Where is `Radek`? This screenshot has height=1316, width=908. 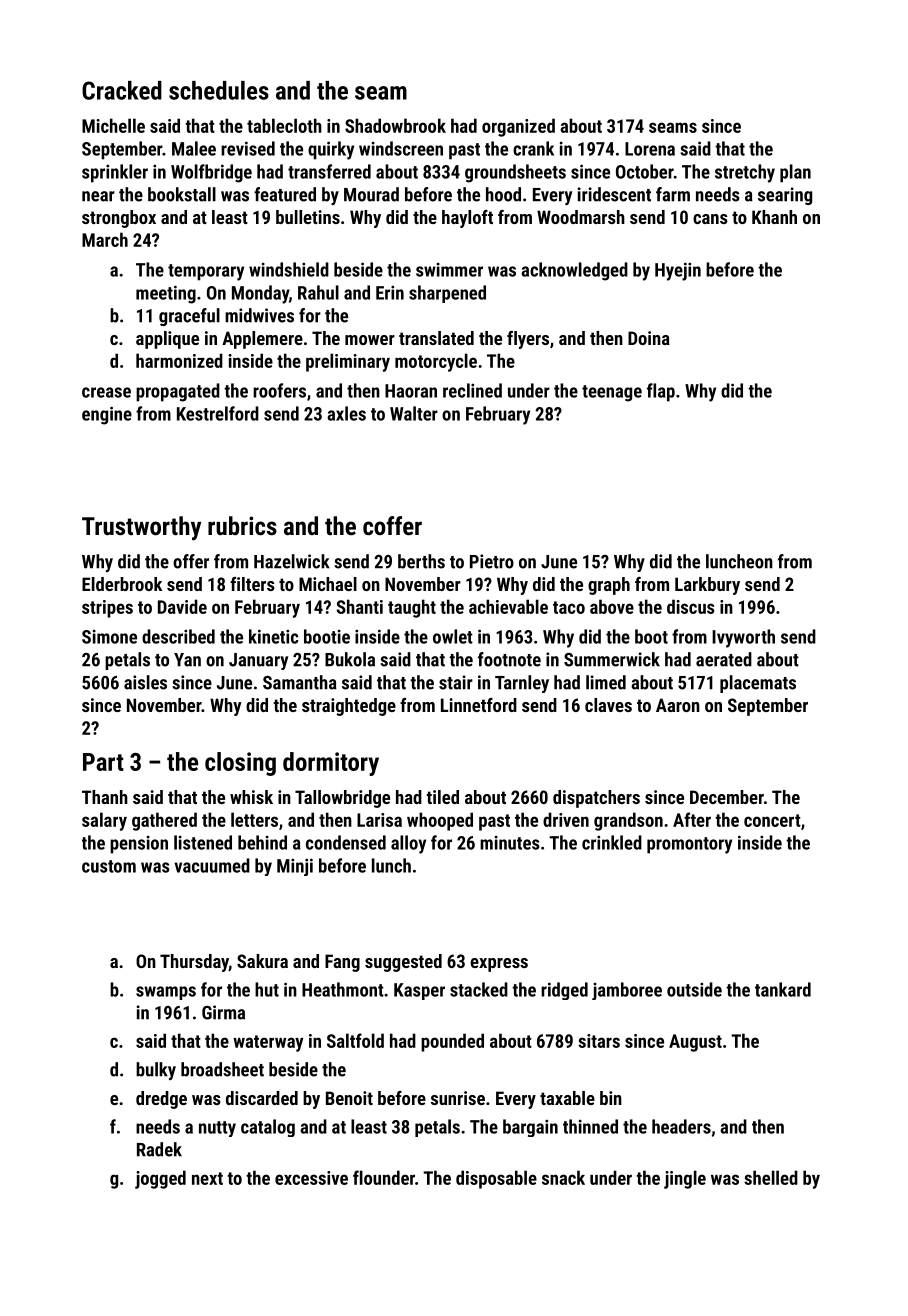 Radek is located at coordinates (159, 1149).
